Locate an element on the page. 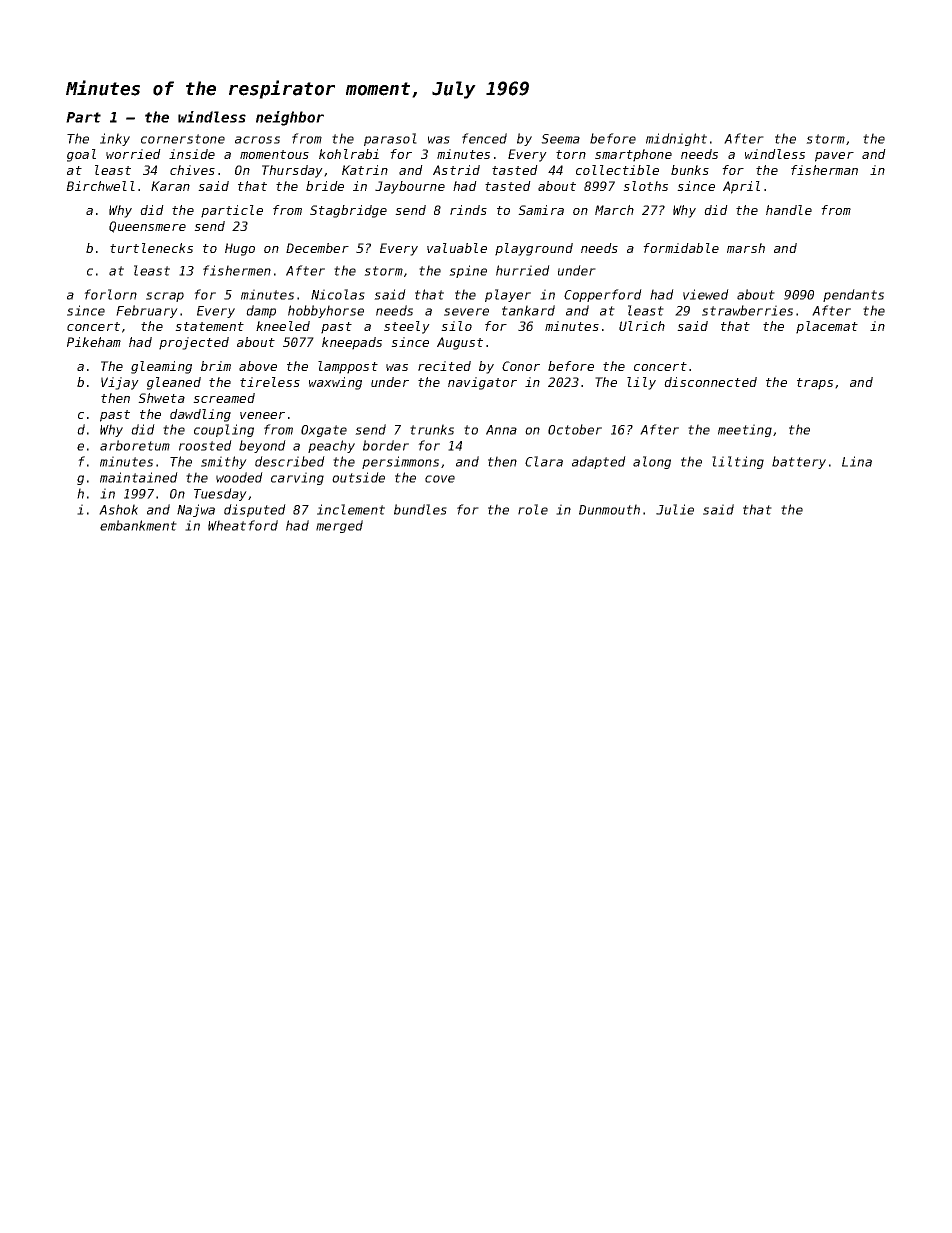 This document has height=1233, width=952. Lina is located at coordinates (857, 461).
